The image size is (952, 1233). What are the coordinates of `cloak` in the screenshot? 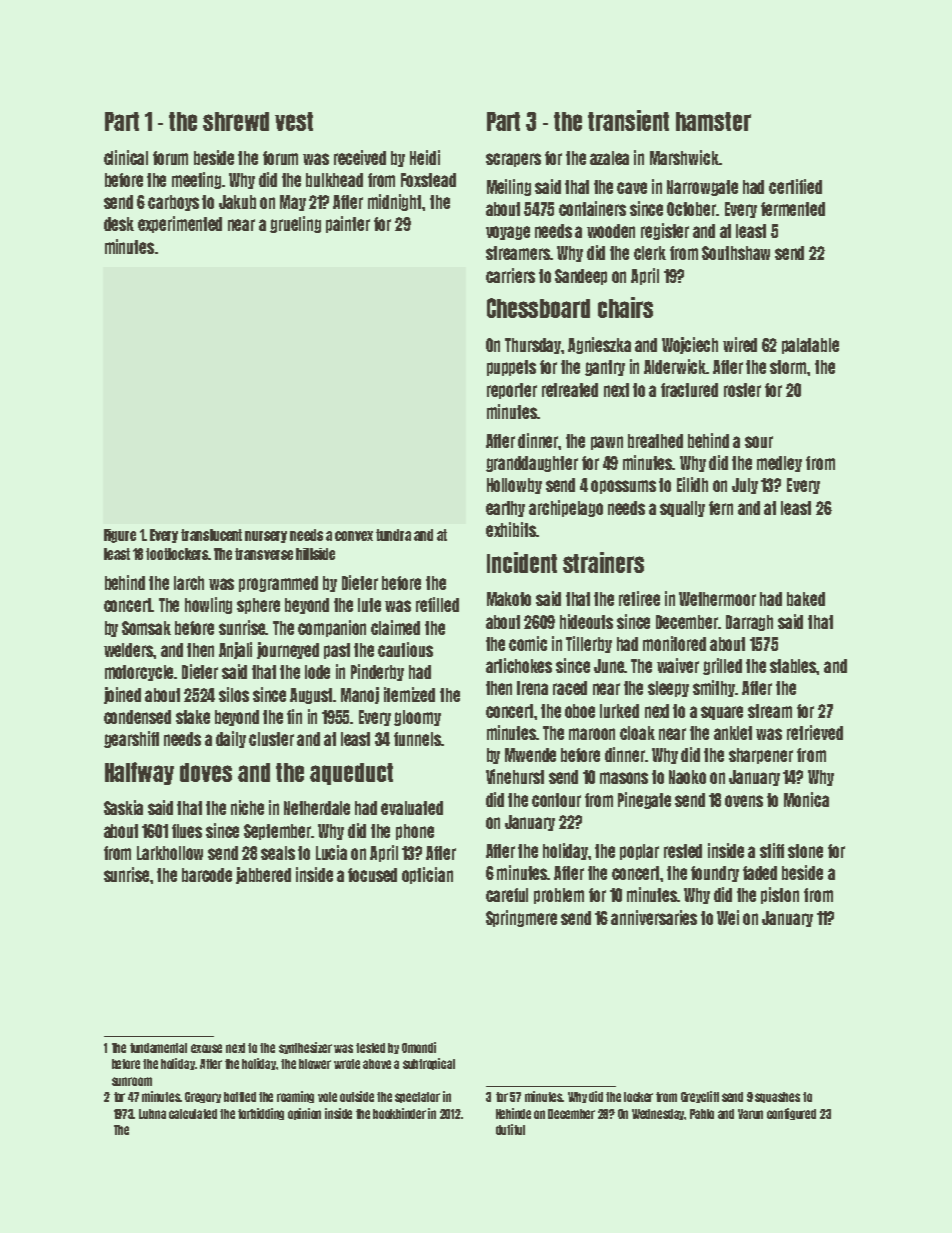 It's located at (637, 733).
